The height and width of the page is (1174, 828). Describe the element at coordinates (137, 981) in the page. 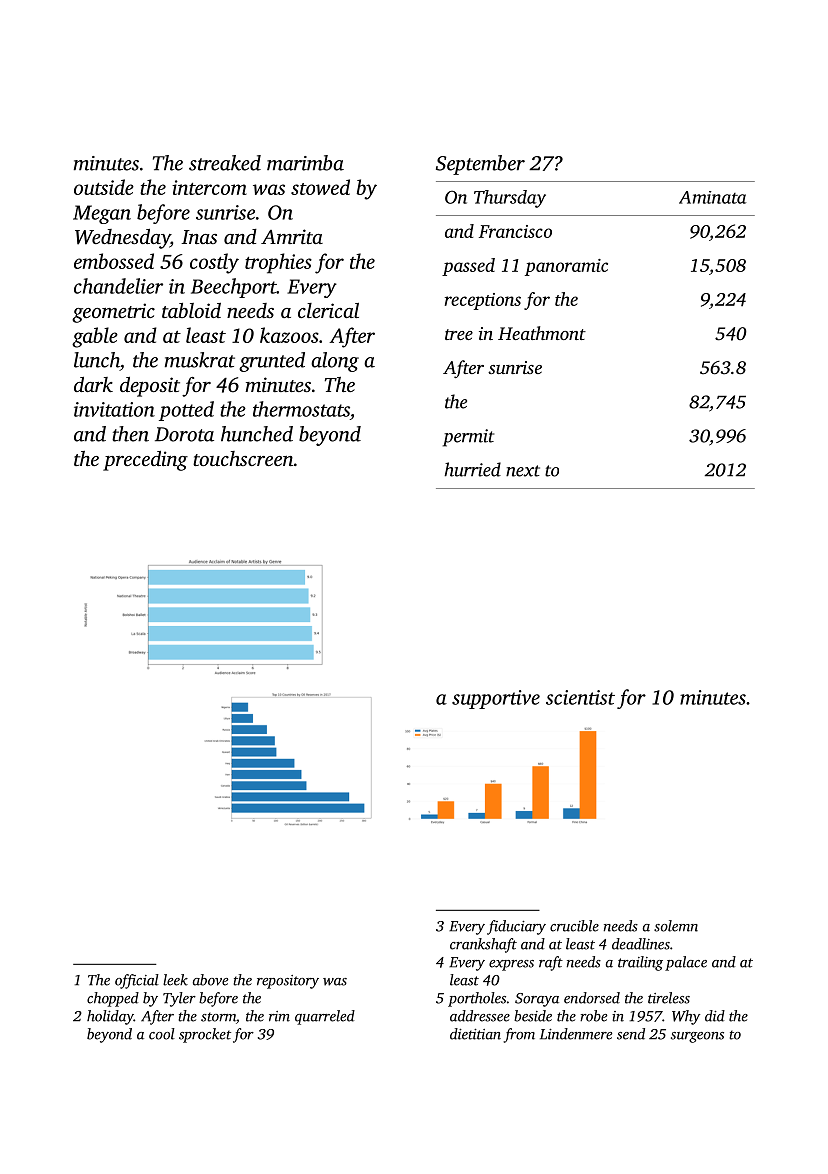

I see `official` at that location.
